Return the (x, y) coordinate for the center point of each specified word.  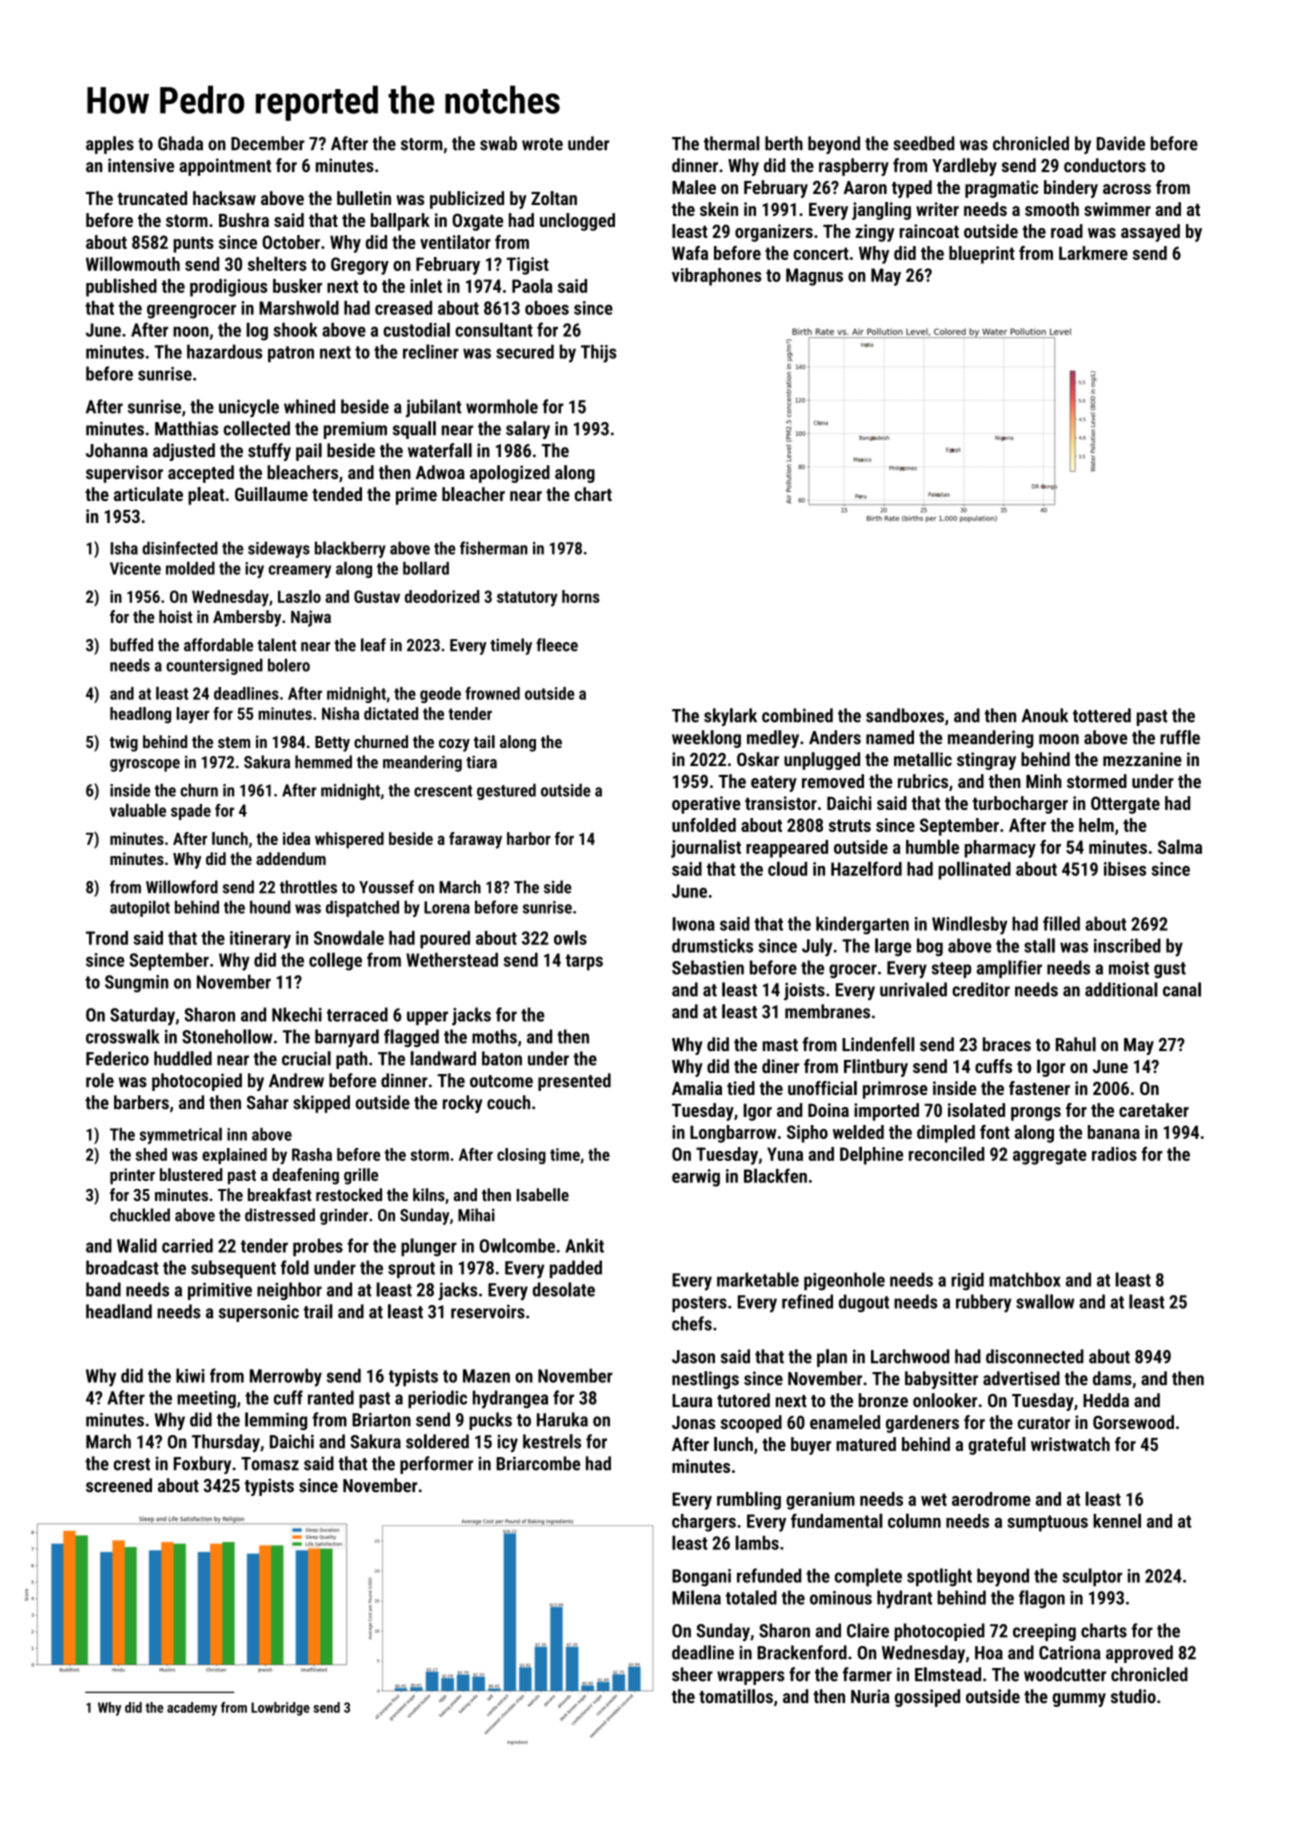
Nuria (870, 1696)
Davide (1121, 143)
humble (932, 846)
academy (192, 1709)
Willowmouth (133, 263)
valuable (138, 810)
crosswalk (122, 1036)
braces (1007, 1044)
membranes (827, 1011)
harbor (529, 838)
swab (498, 143)
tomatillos (736, 1696)
